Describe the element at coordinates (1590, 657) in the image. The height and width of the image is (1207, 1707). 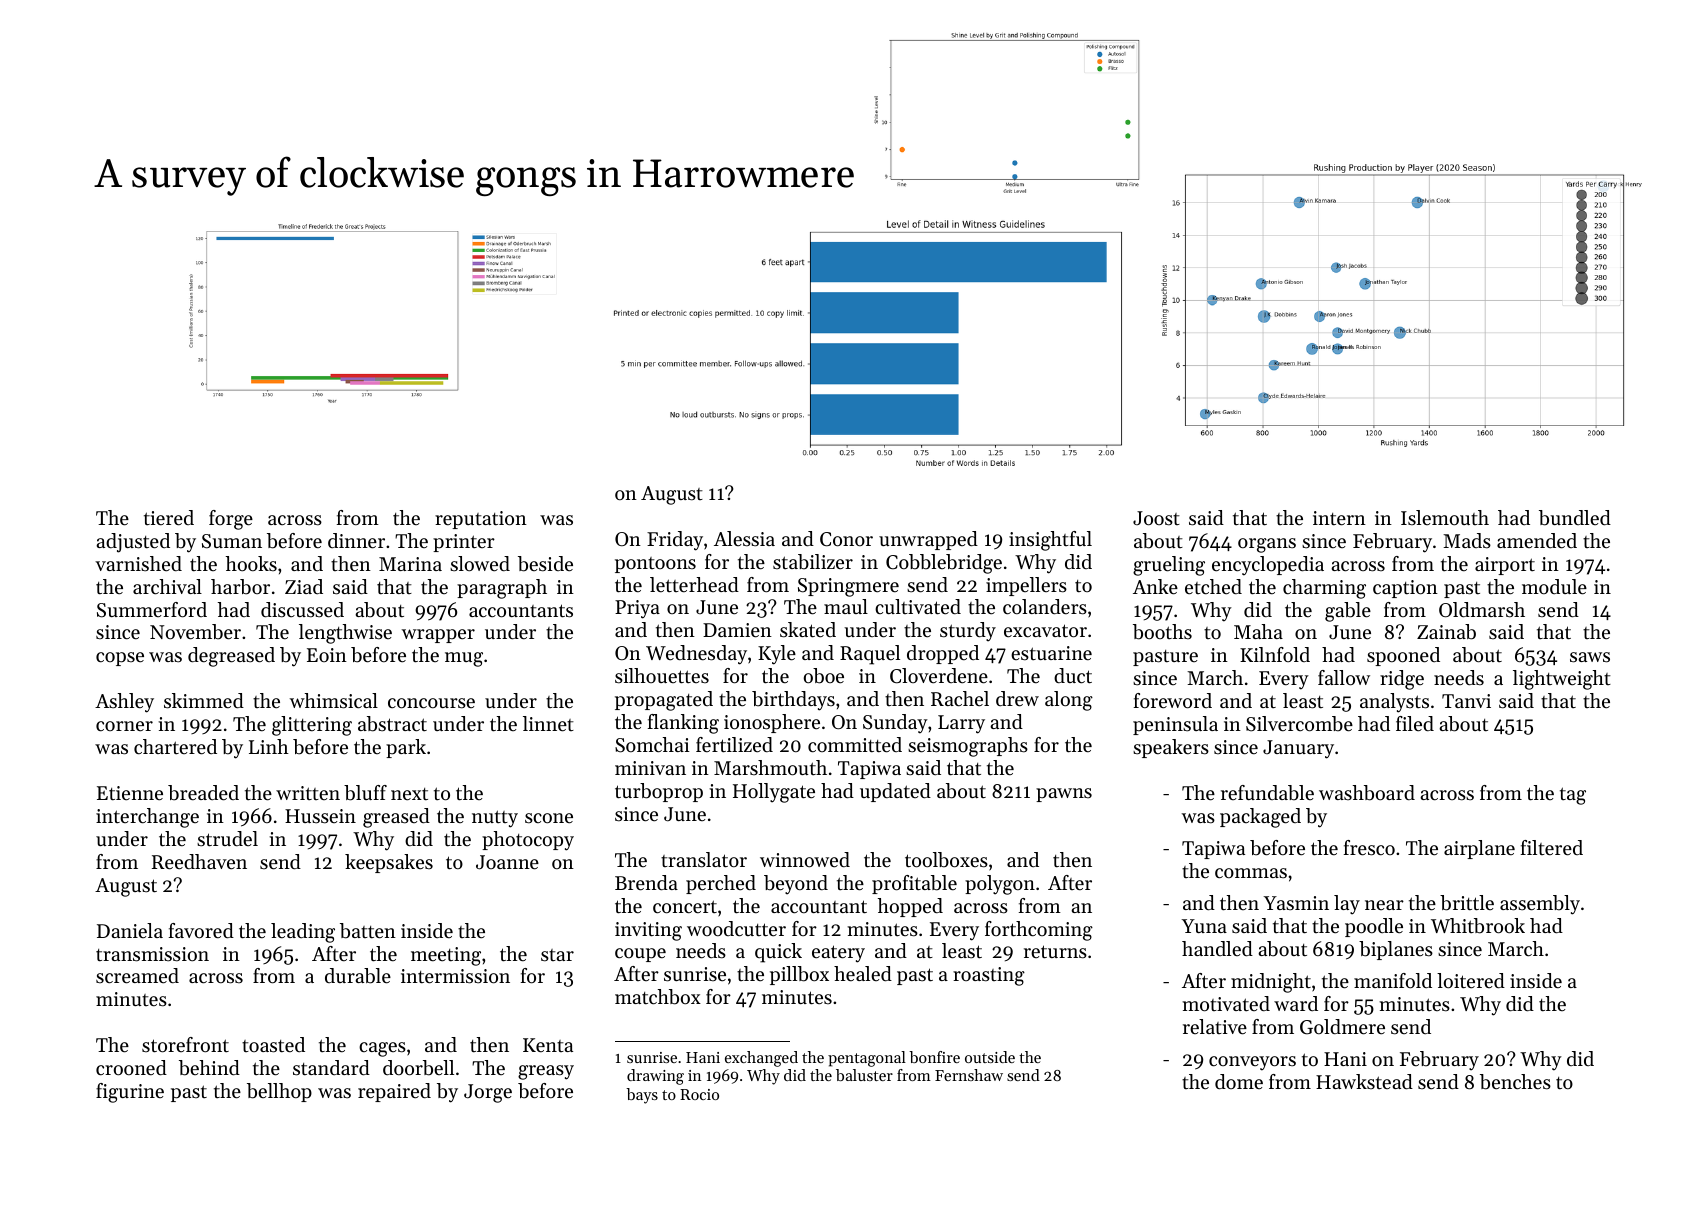
I see `saws` at that location.
